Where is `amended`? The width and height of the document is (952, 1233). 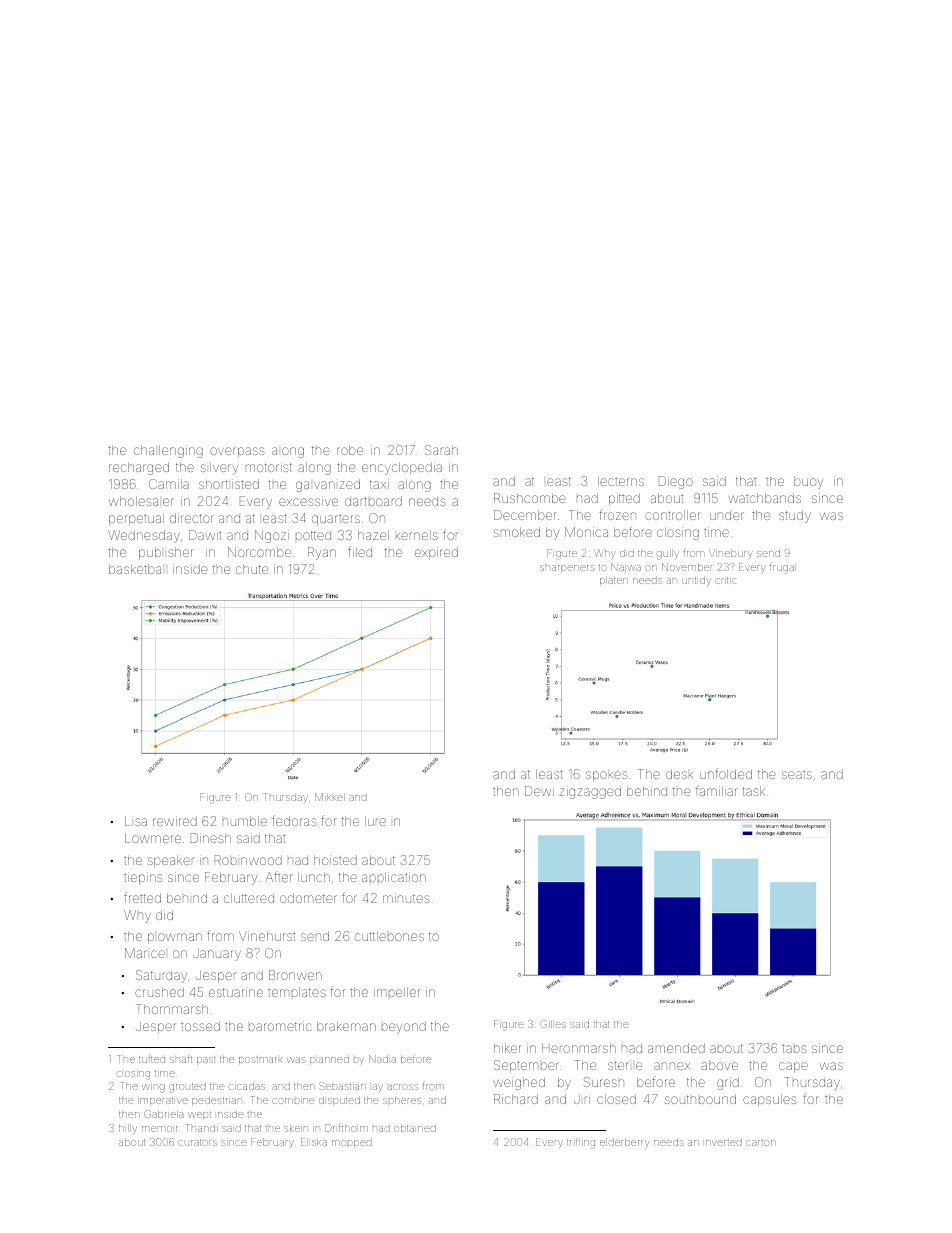
amended is located at coordinates (676, 1048).
